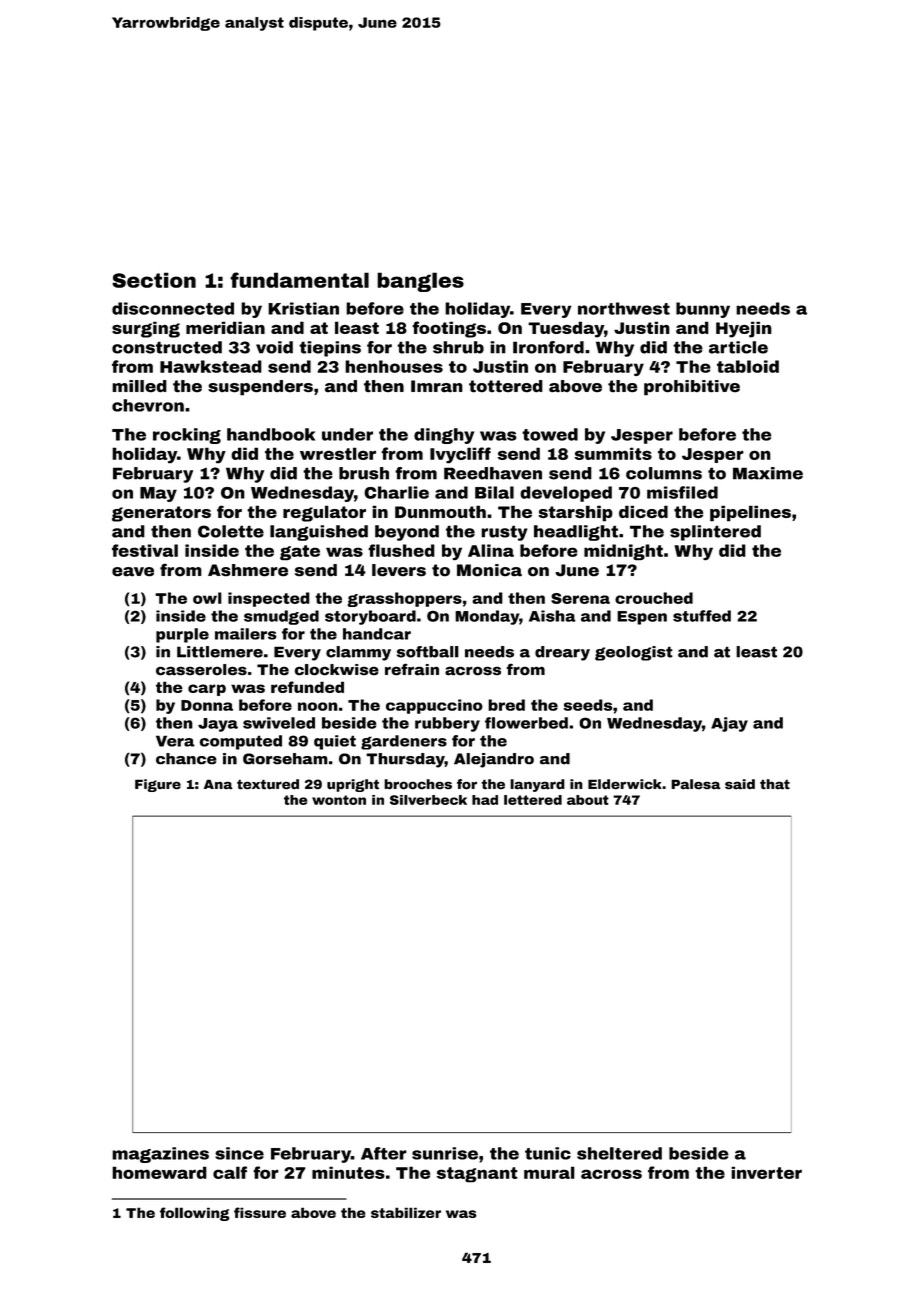 This screenshot has width=924, height=1308. Describe the element at coordinates (420, 282) in the screenshot. I see `bangles` at that location.
